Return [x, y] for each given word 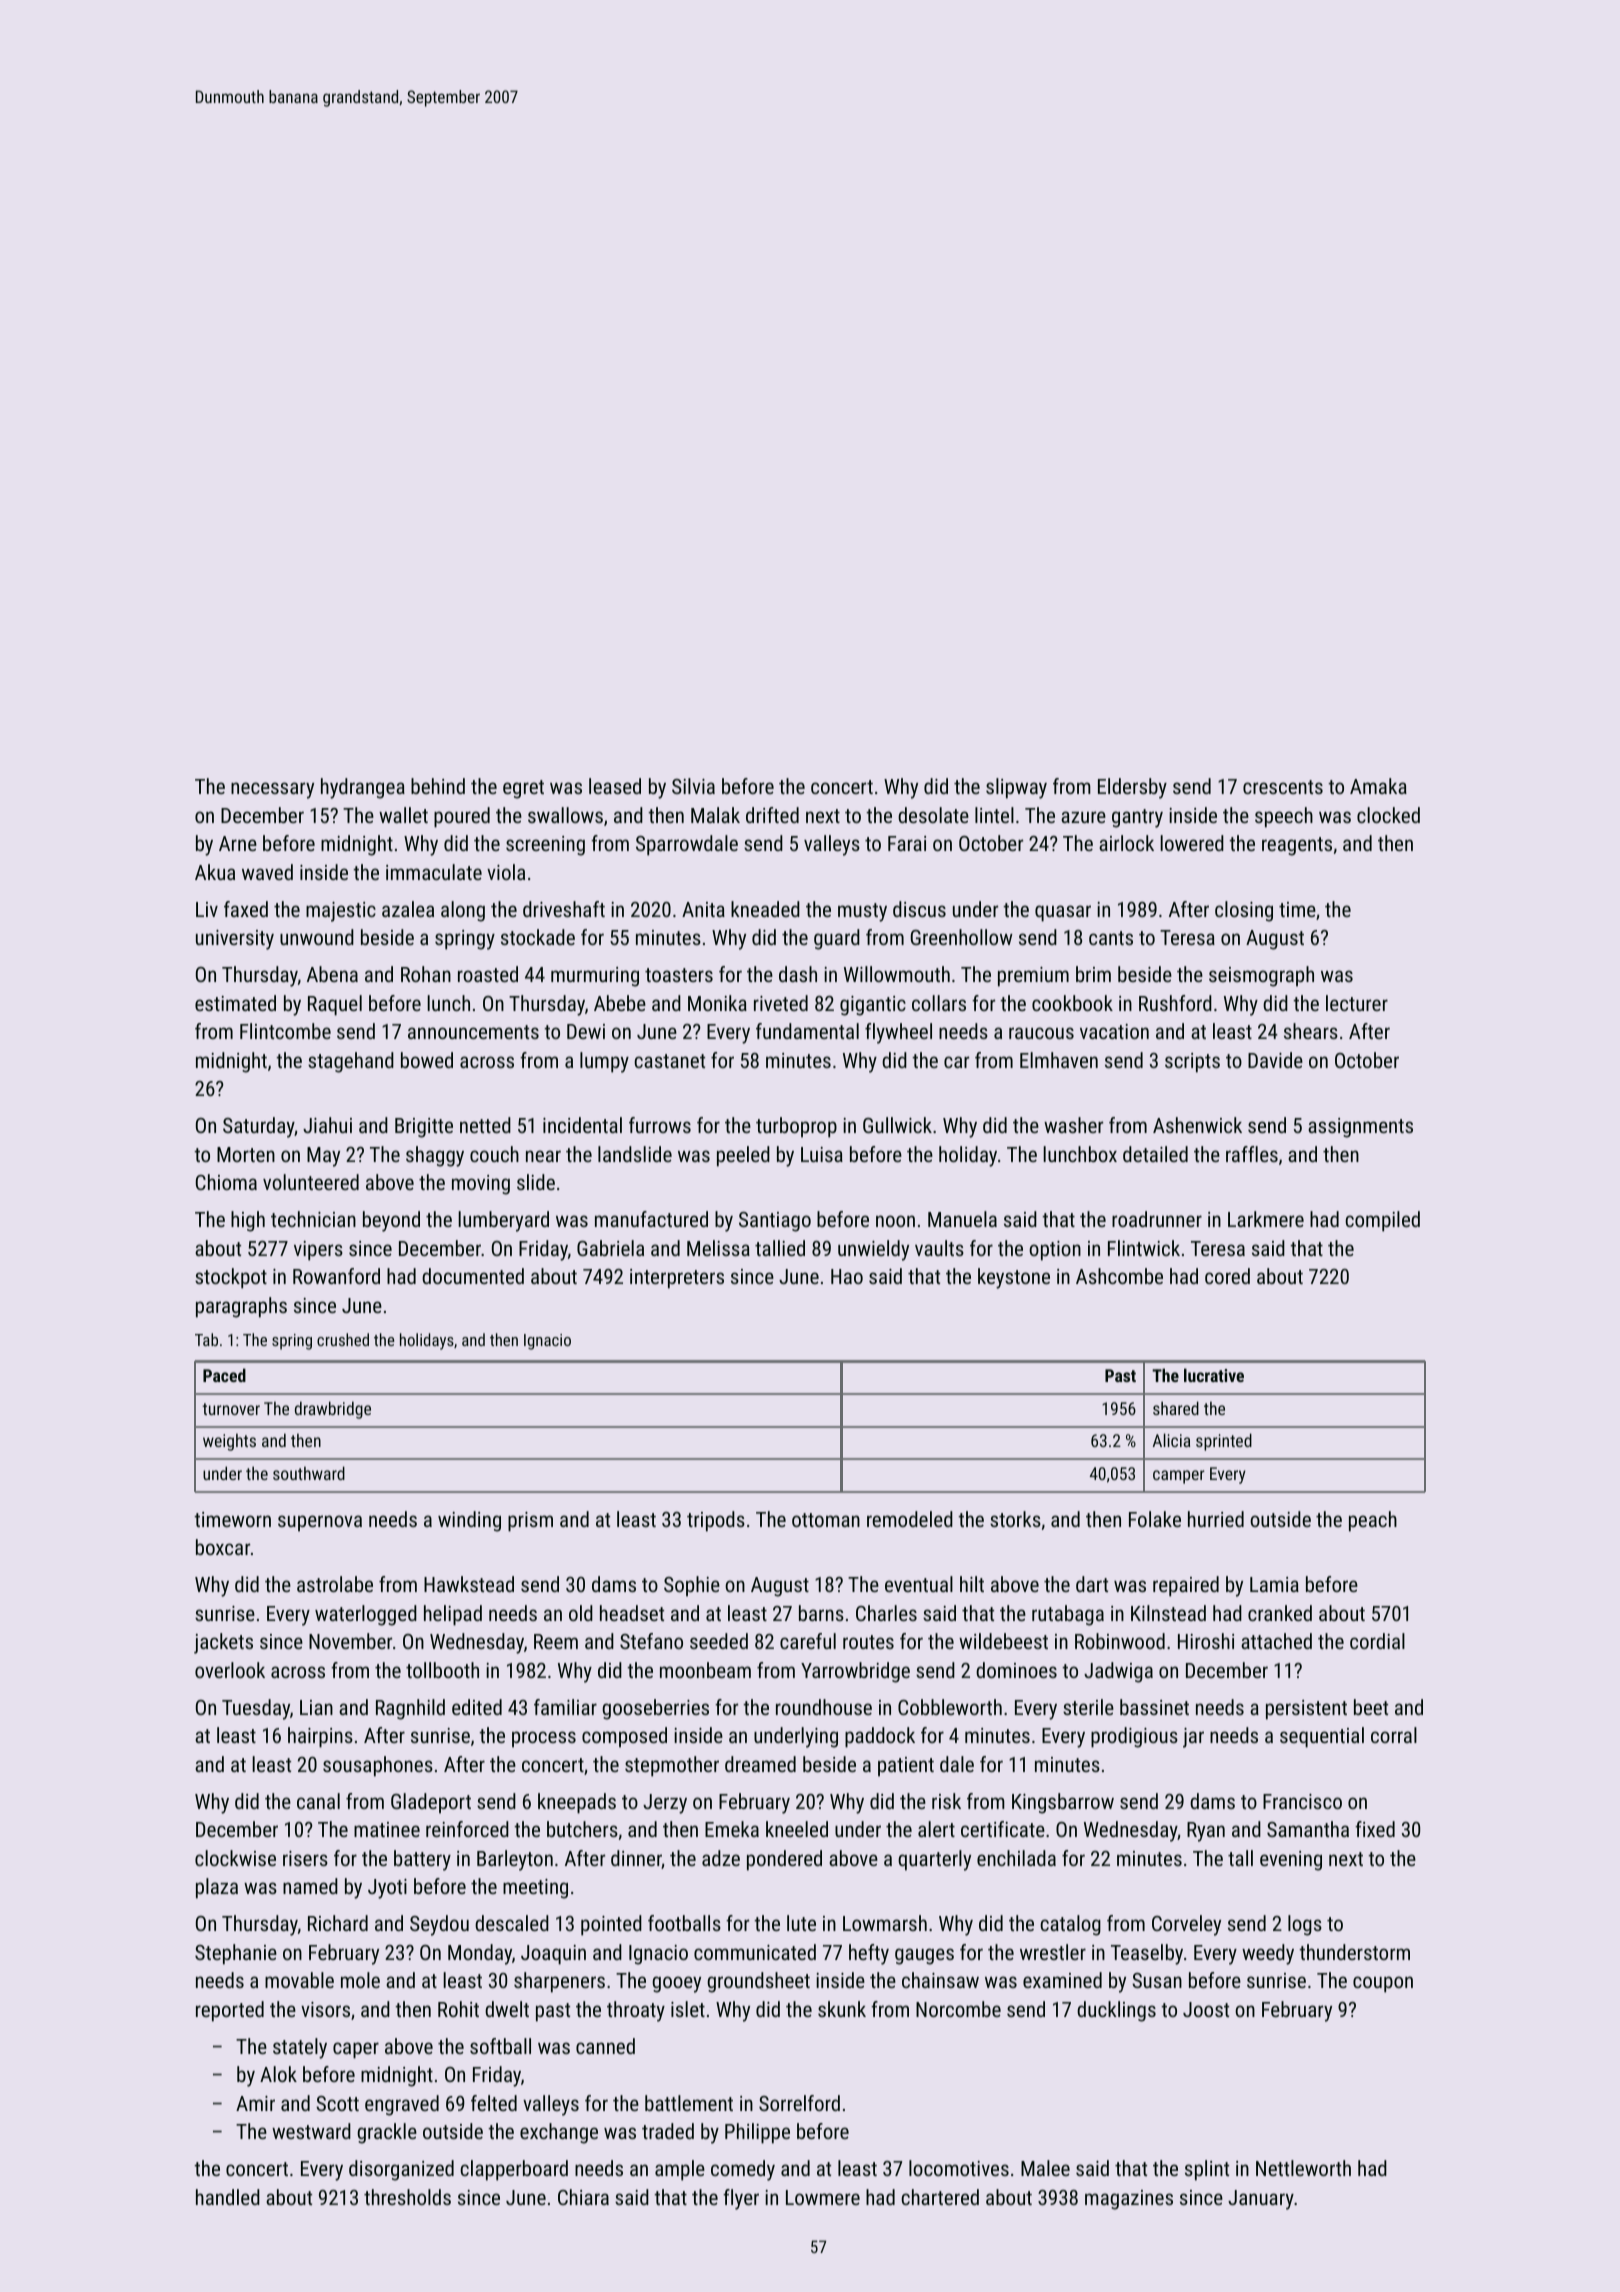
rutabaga [1068, 1615]
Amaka [1378, 786]
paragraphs [241, 1307]
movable [299, 1980]
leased [615, 786]
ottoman [826, 1520]
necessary [272, 790]
